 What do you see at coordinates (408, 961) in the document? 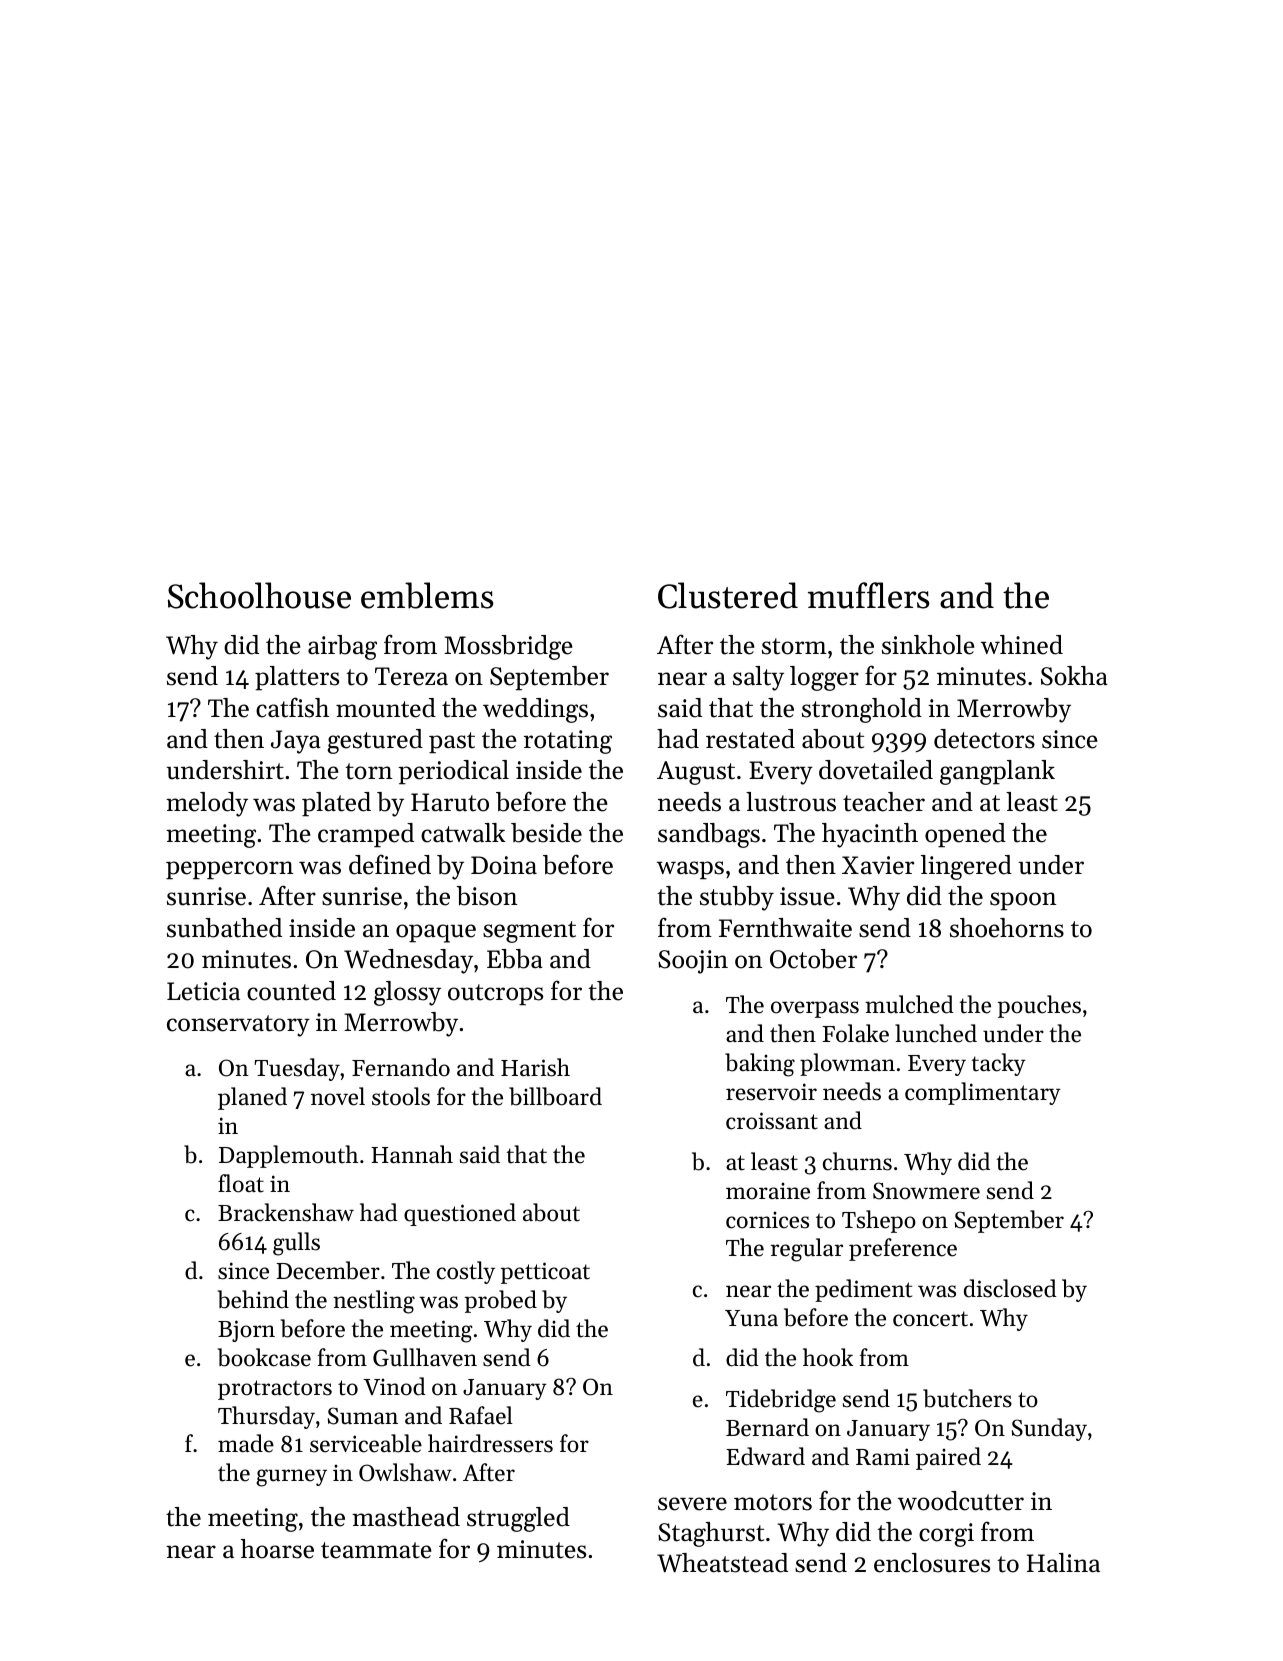
I see `Wednesday` at bounding box center [408, 961].
